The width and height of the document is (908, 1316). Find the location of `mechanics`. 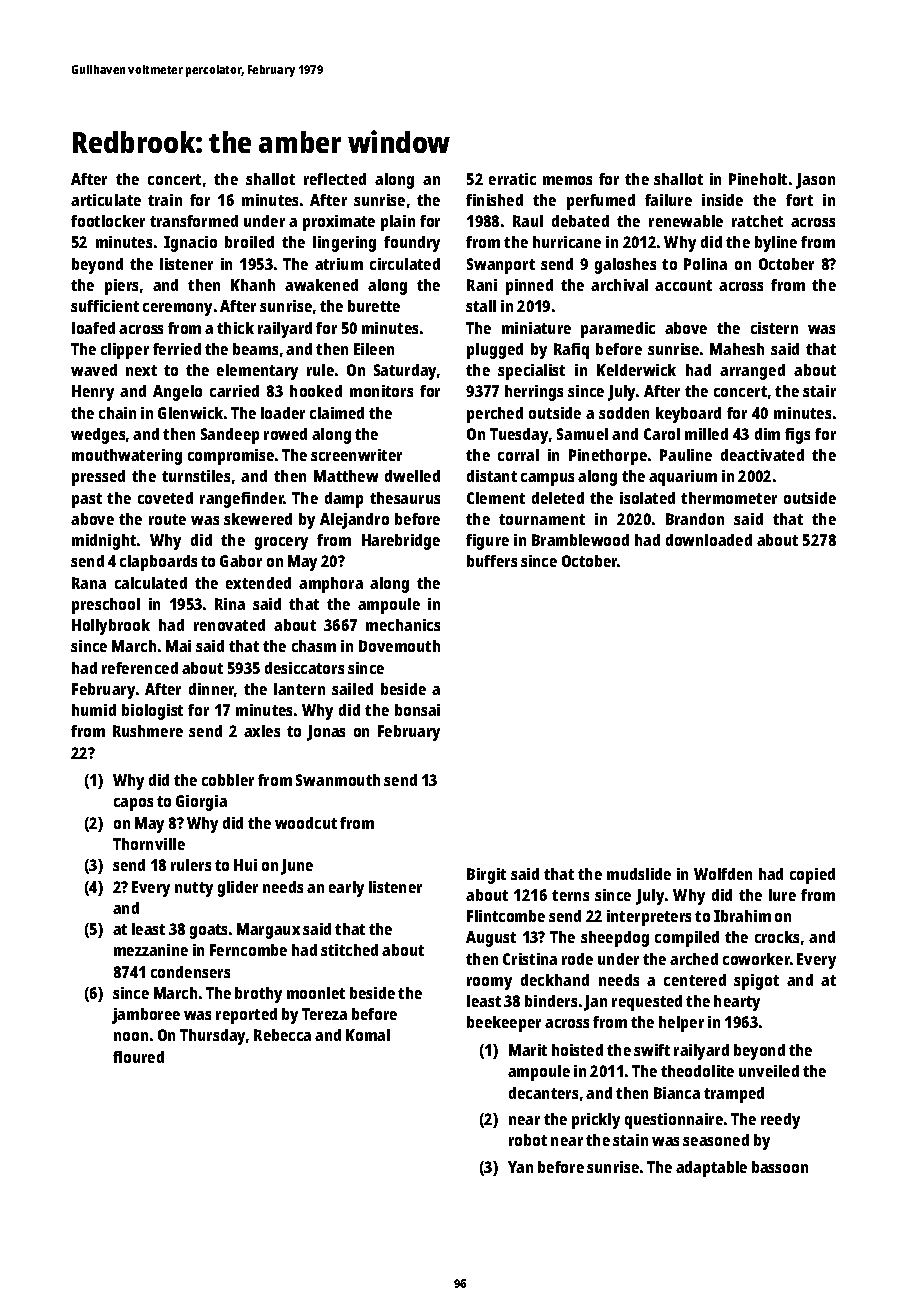

mechanics is located at coordinates (403, 625).
